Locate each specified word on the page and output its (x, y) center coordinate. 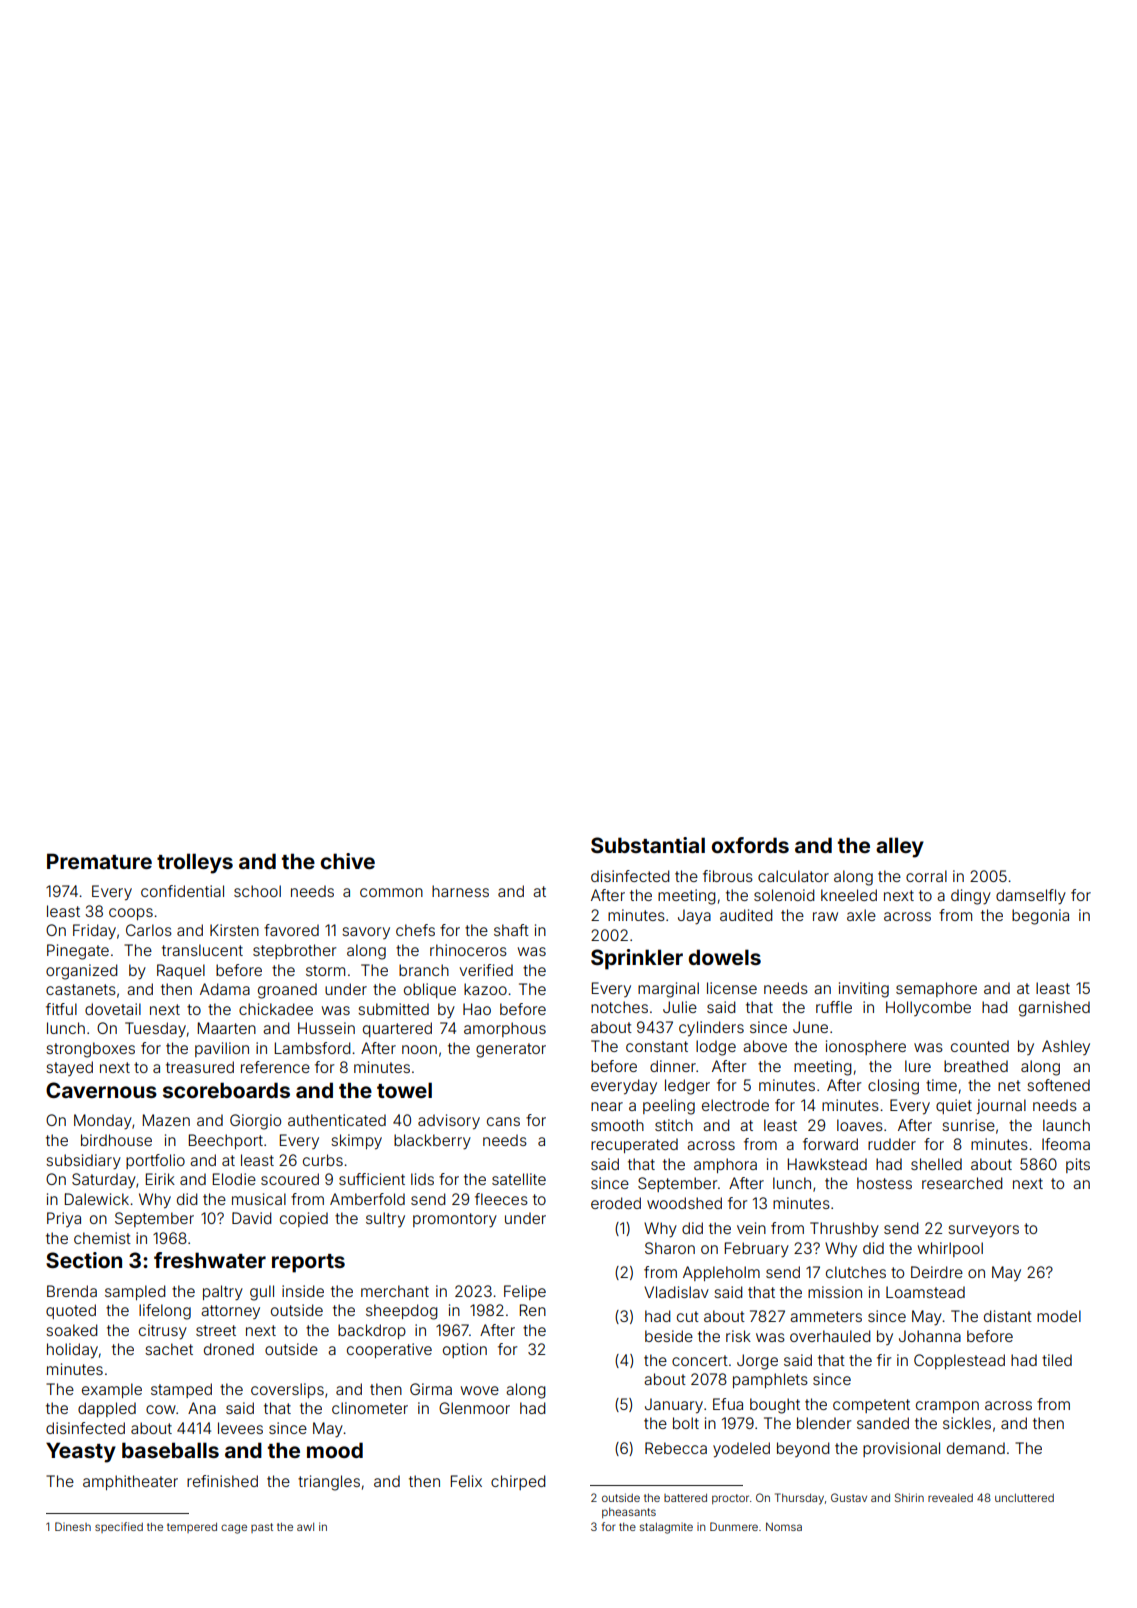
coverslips (287, 1390)
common (391, 892)
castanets (81, 989)
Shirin (909, 1497)
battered (685, 1498)
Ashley (1066, 1047)
